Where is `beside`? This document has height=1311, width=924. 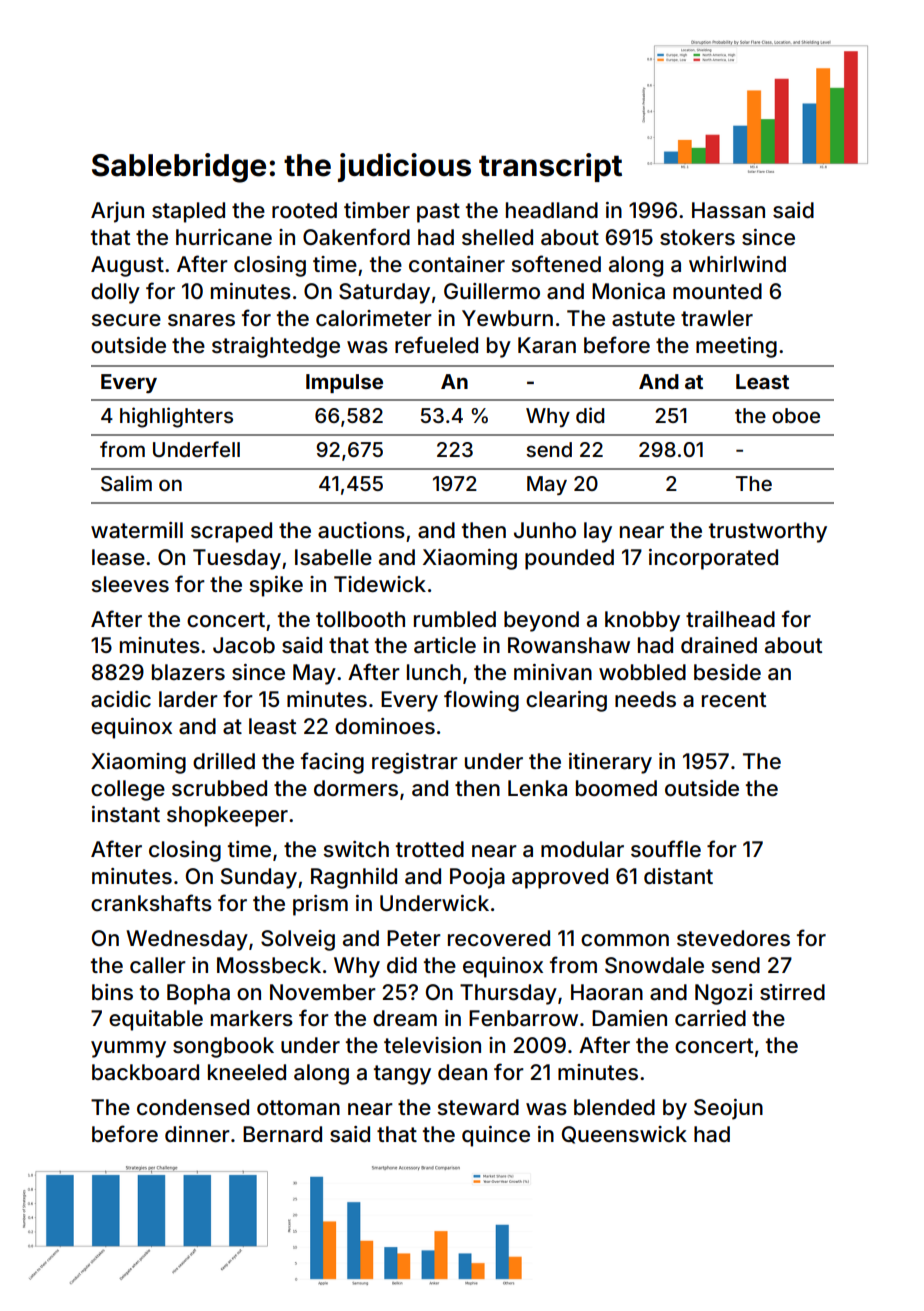 beside is located at coordinates (727, 672).
